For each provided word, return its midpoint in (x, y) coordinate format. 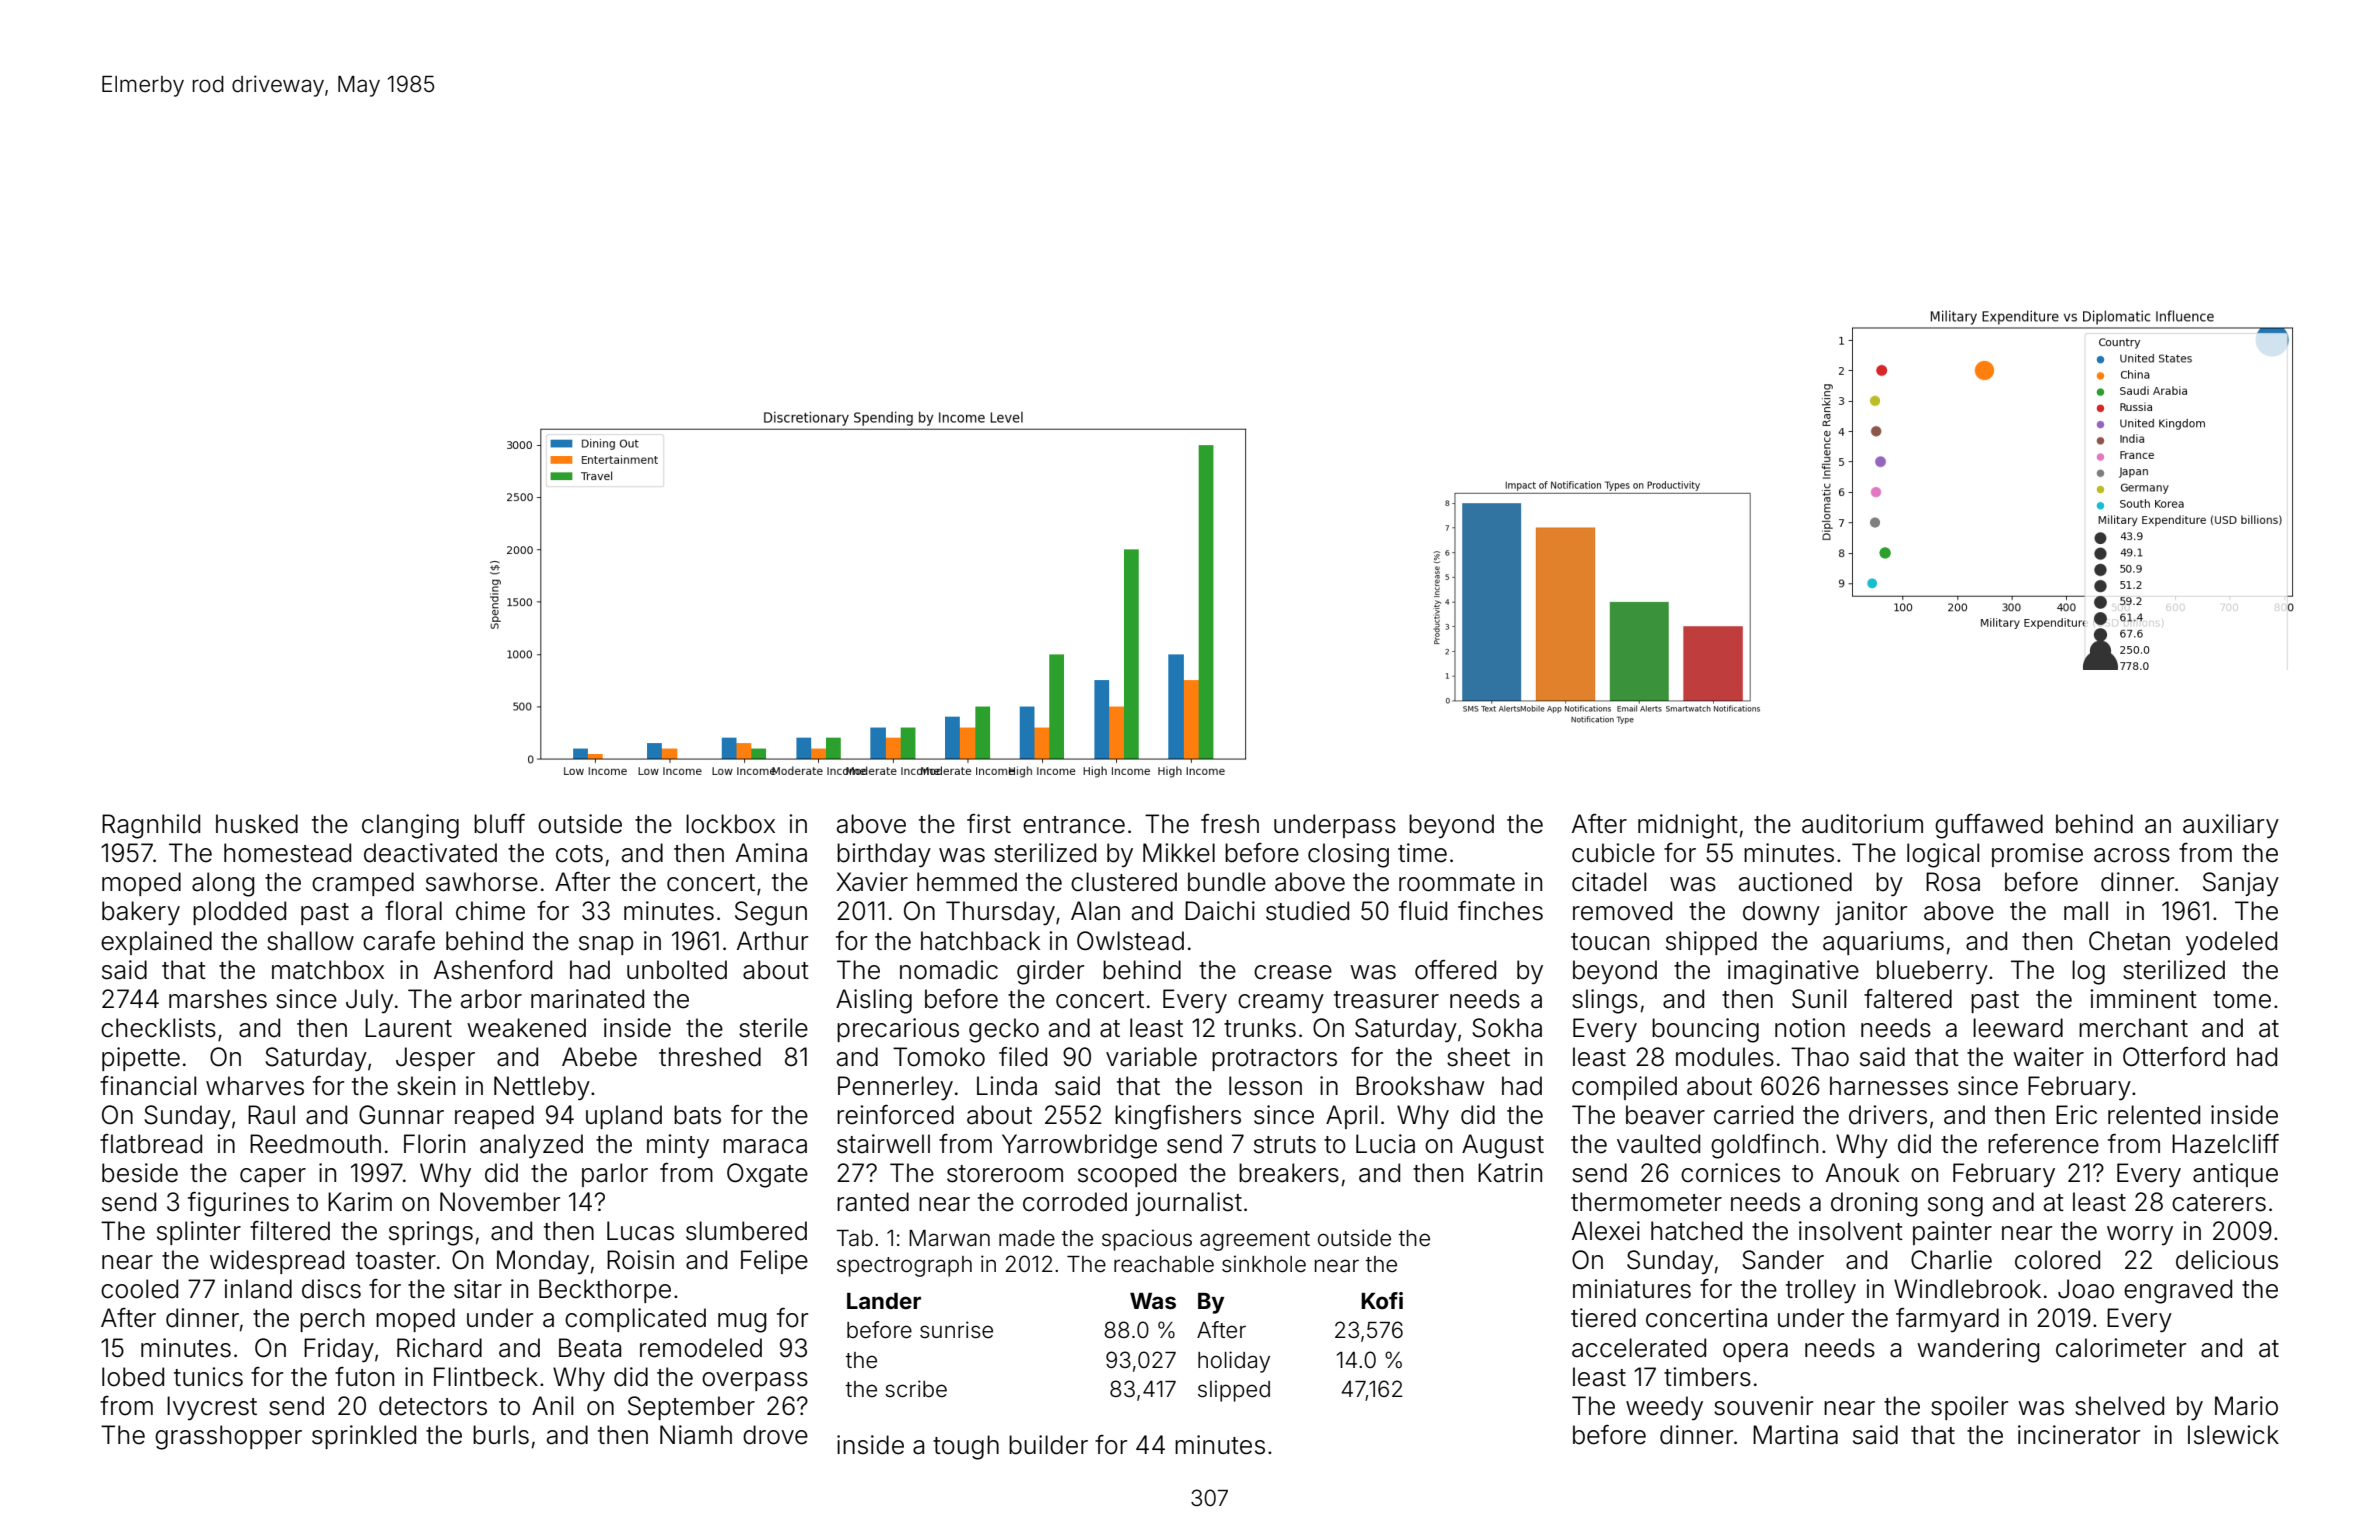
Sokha (1507, 1028)
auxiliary (2231, 826)
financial (148, 1086)
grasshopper (228, 1437)
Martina (1795, 1435)
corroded (1075, 1202)
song (1955, 1207)
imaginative (1793, 972)
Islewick (2233, 1435)
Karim (360, 1202)
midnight (1688, 826)
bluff (499, 824)
